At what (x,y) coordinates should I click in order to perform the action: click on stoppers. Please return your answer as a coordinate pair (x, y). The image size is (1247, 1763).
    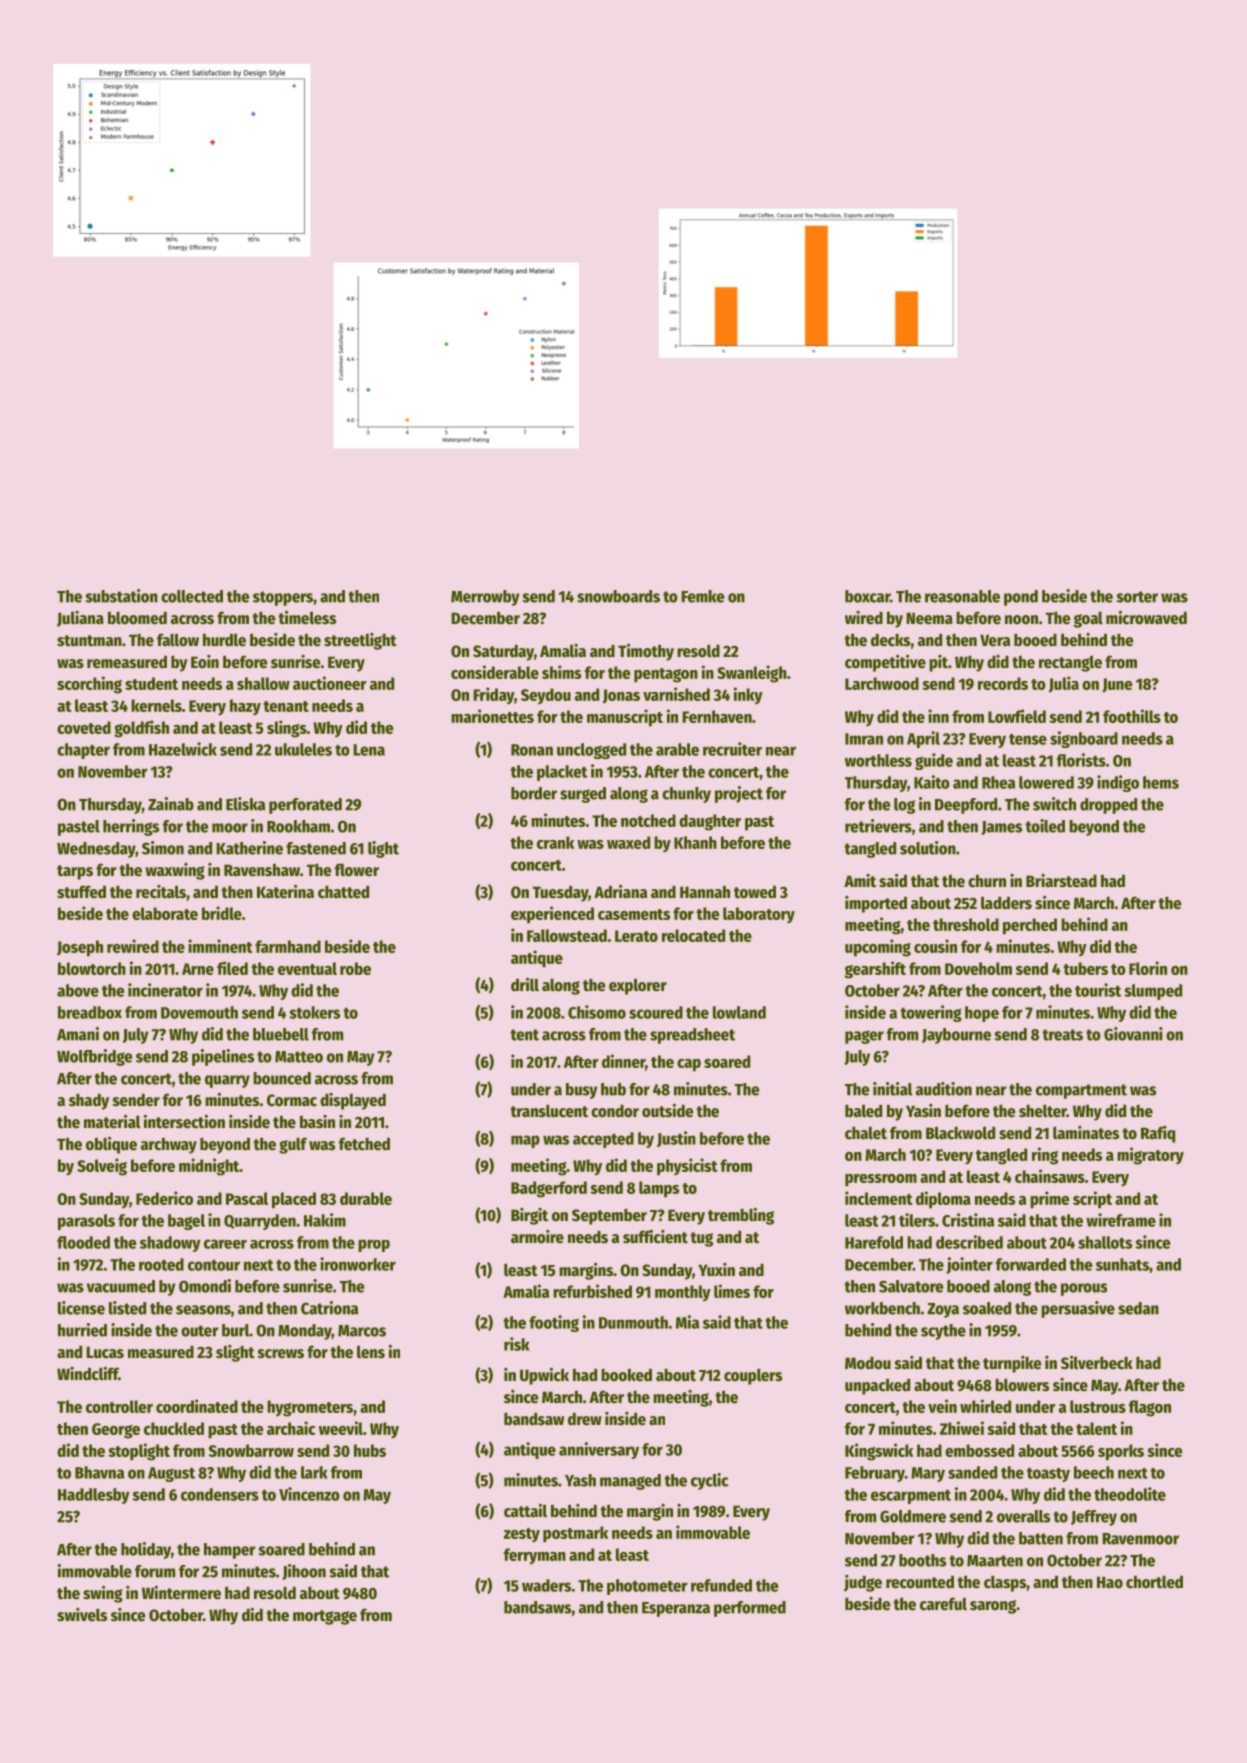
    Looking at the image, I should click on (283, 598).
